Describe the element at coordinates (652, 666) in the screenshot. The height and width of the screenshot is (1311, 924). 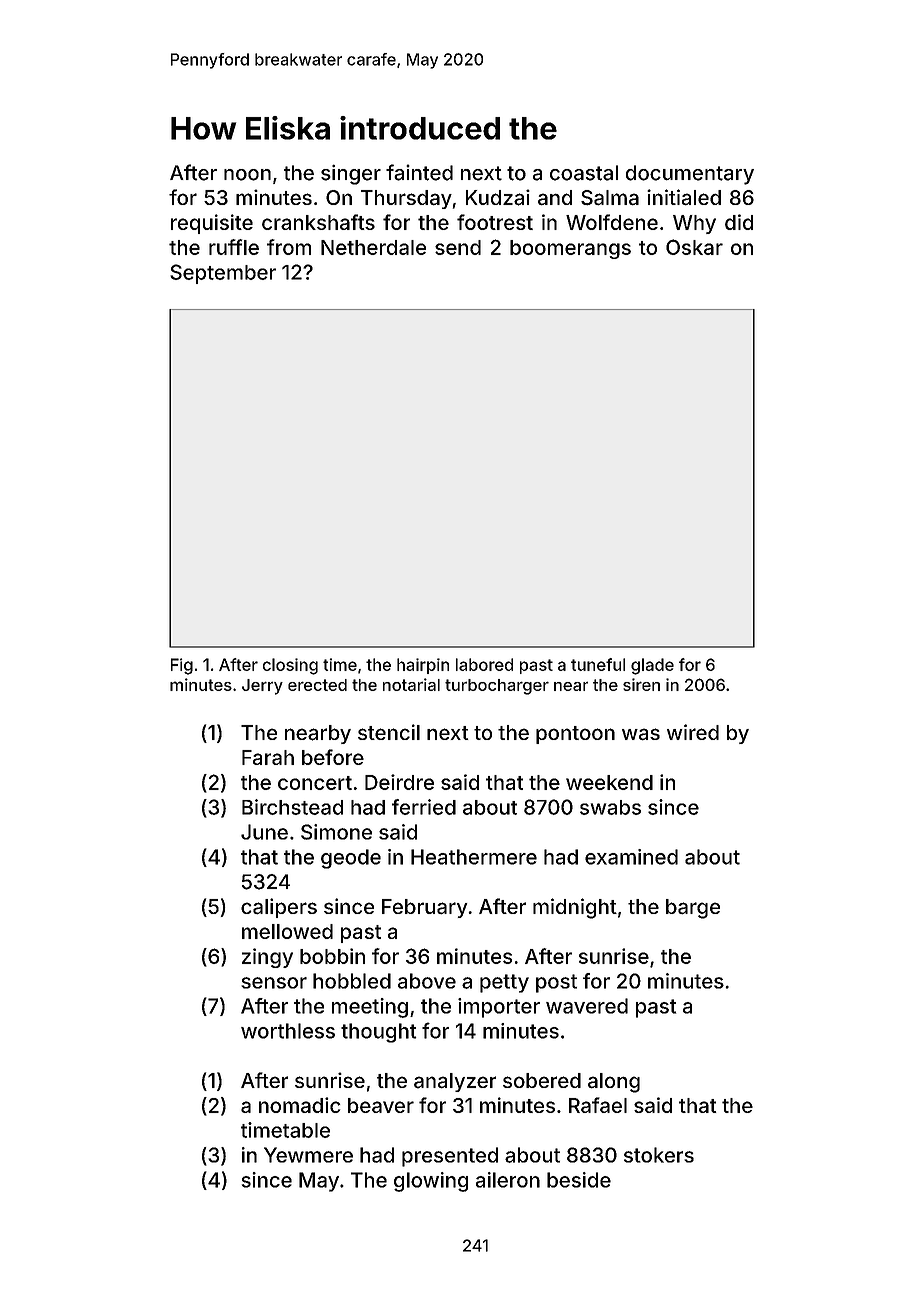
I see `glade` at that location.
